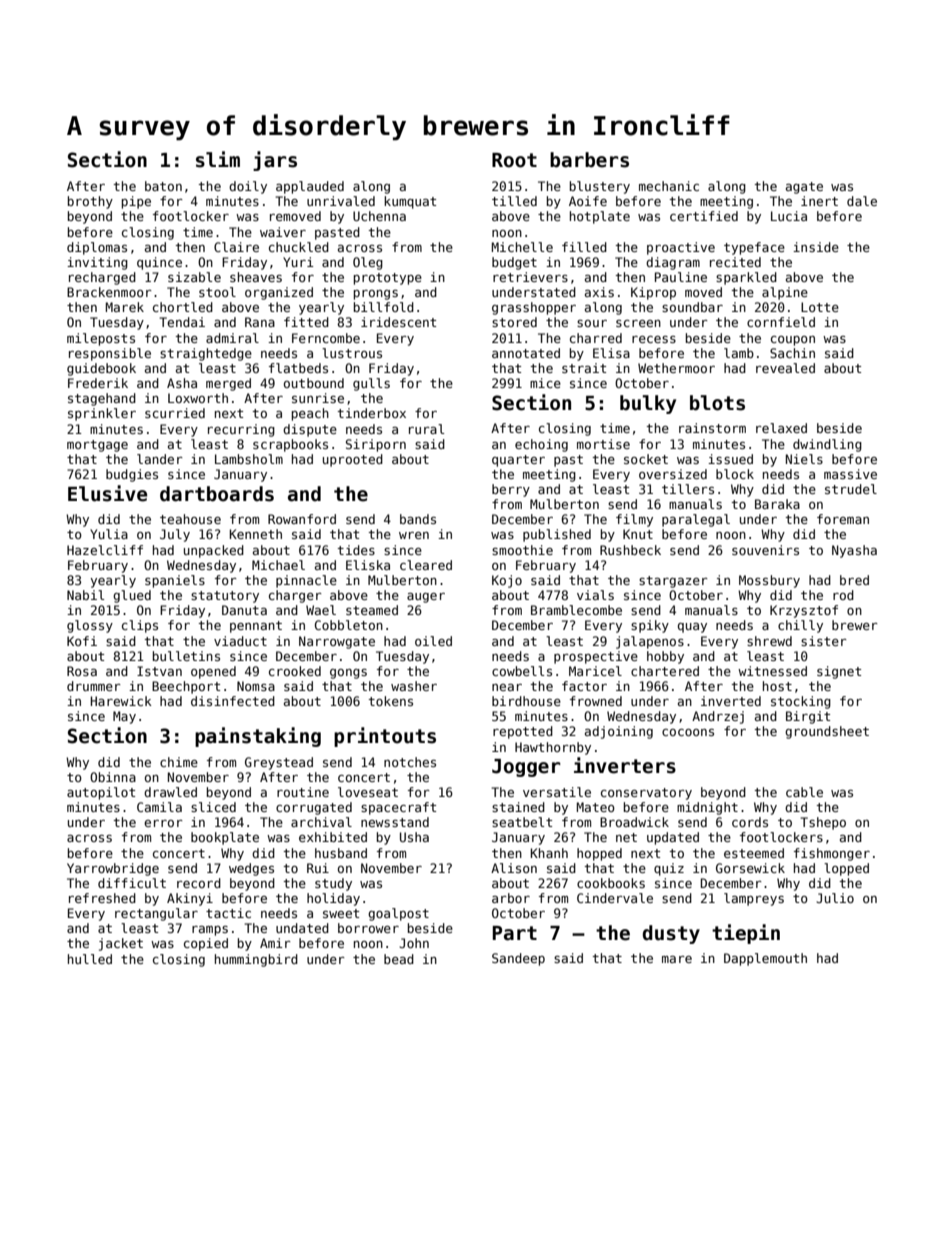  What do you see at coordinates (592, 323) in the screenshot?
I see `sour` at bounding box center [592, 323].
